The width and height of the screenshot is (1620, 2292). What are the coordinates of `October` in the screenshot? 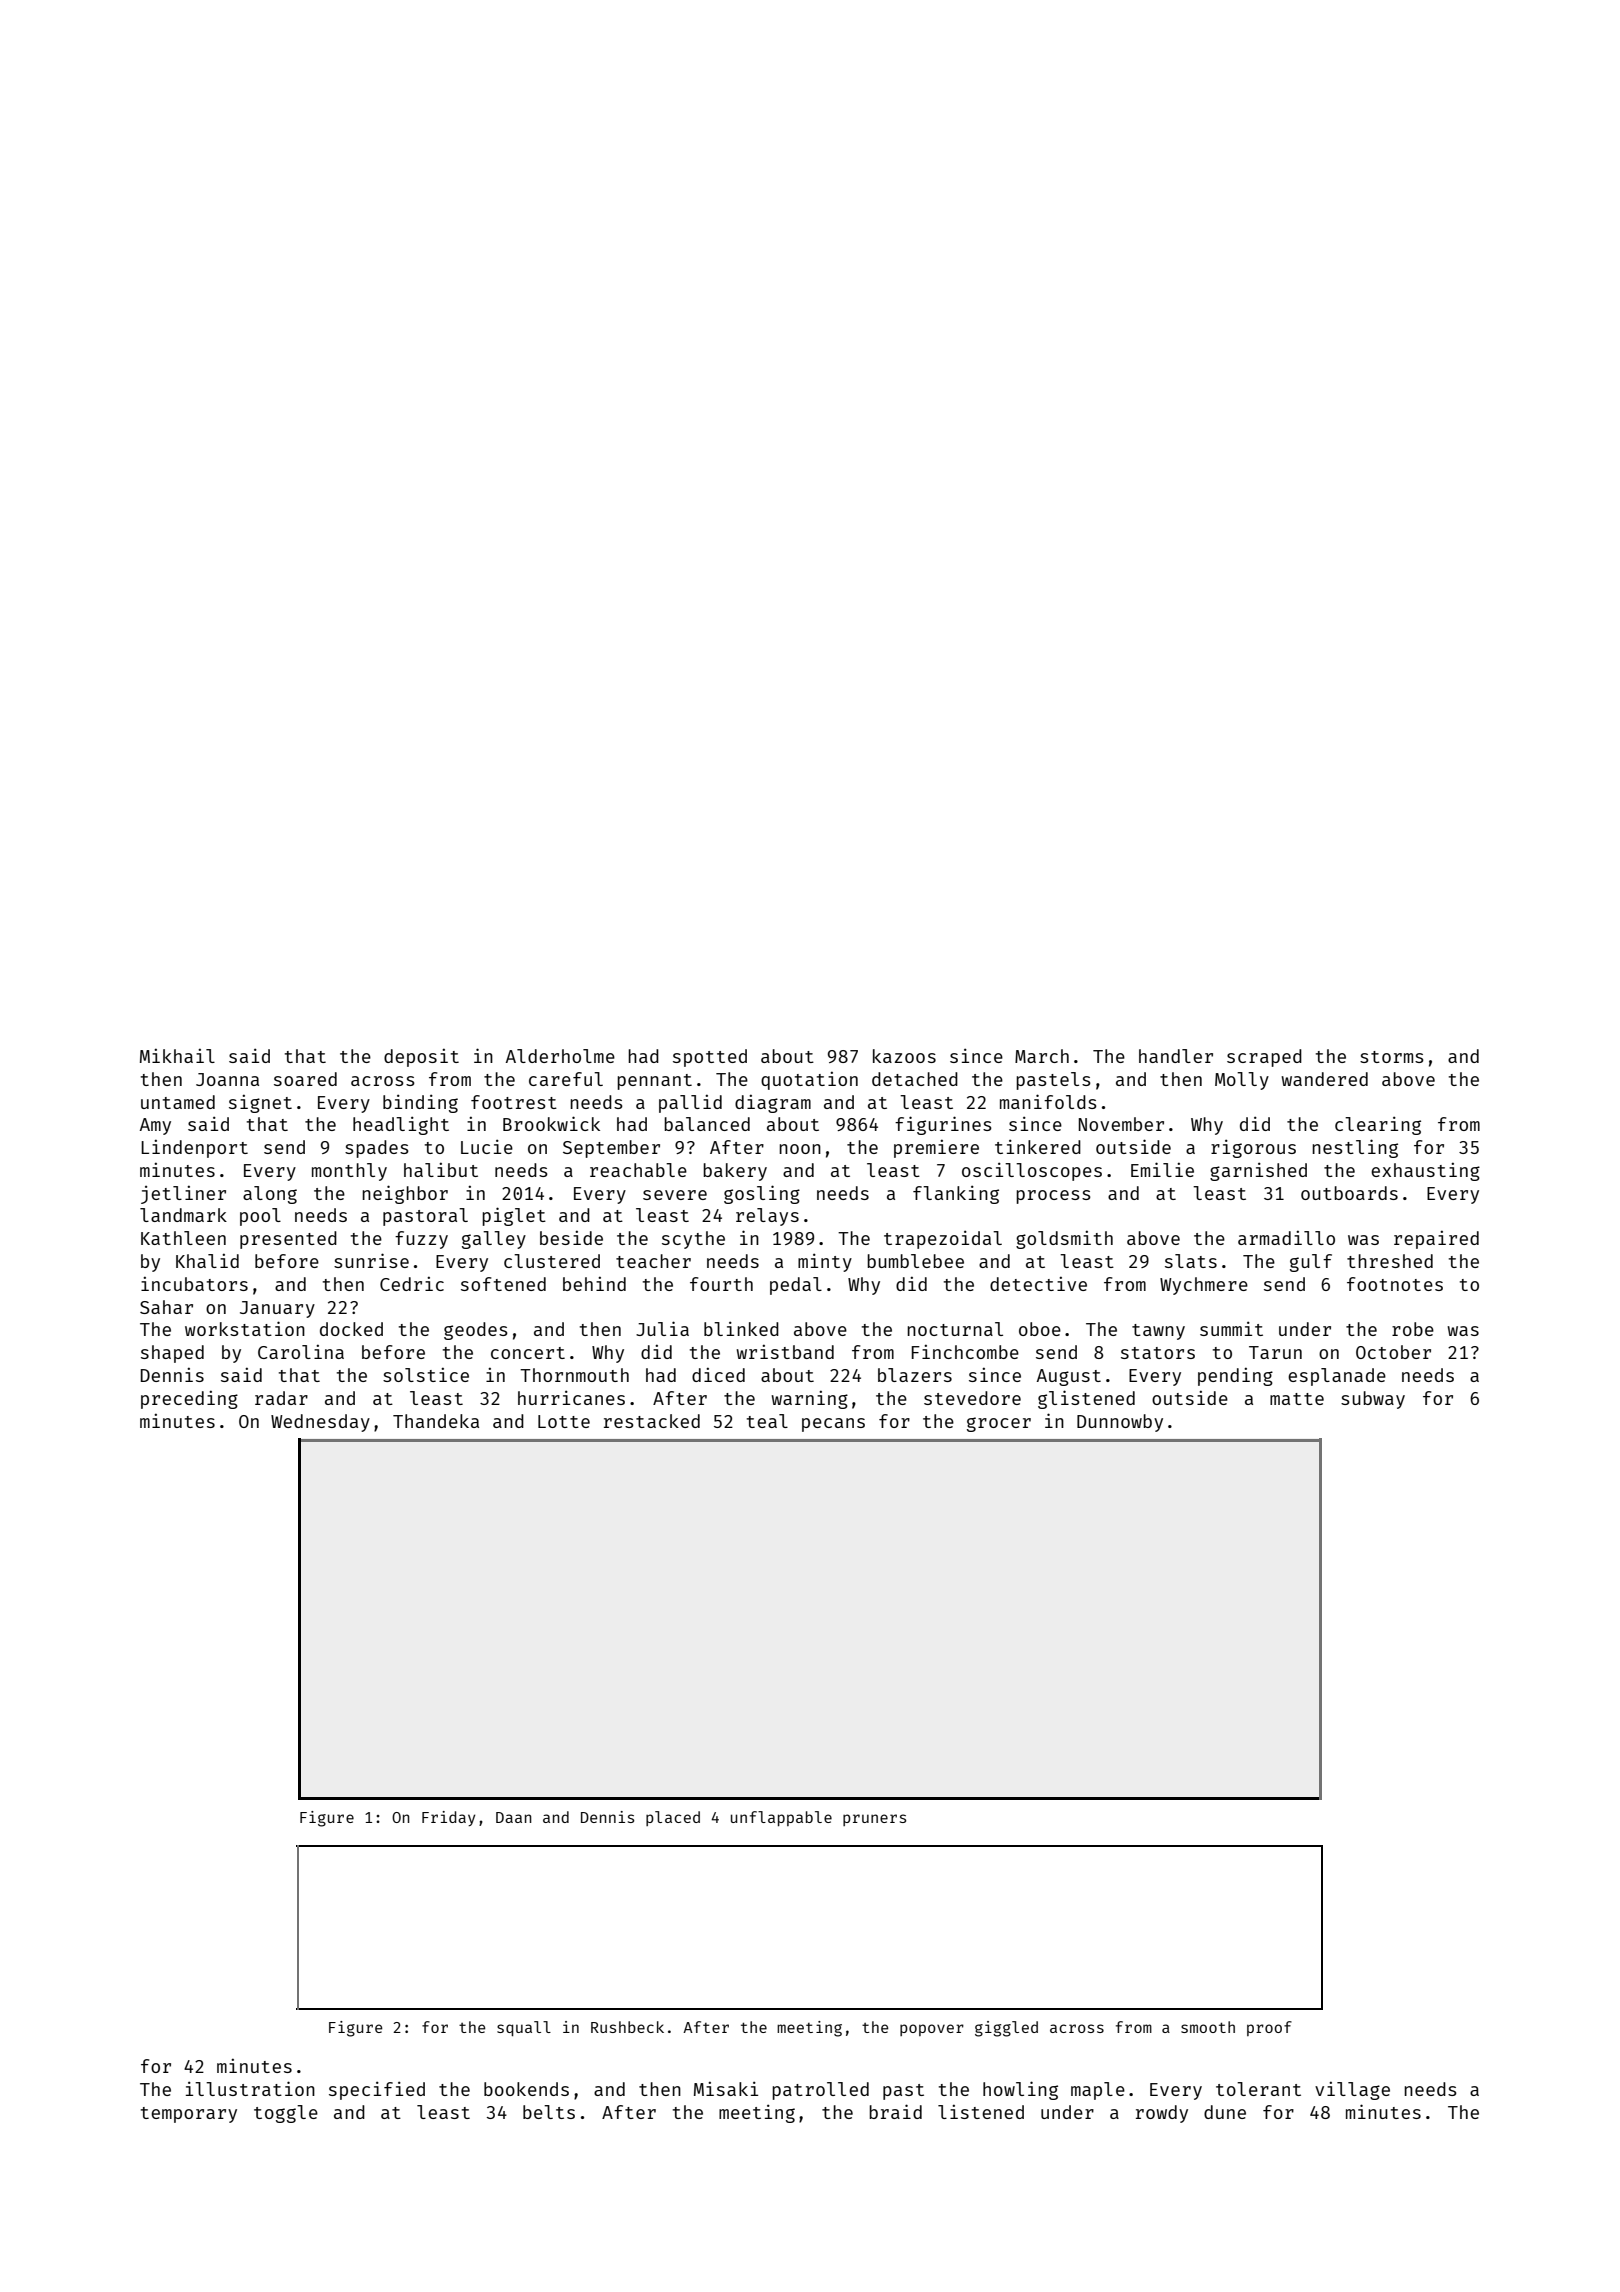 It's located at (1393, 1352).
